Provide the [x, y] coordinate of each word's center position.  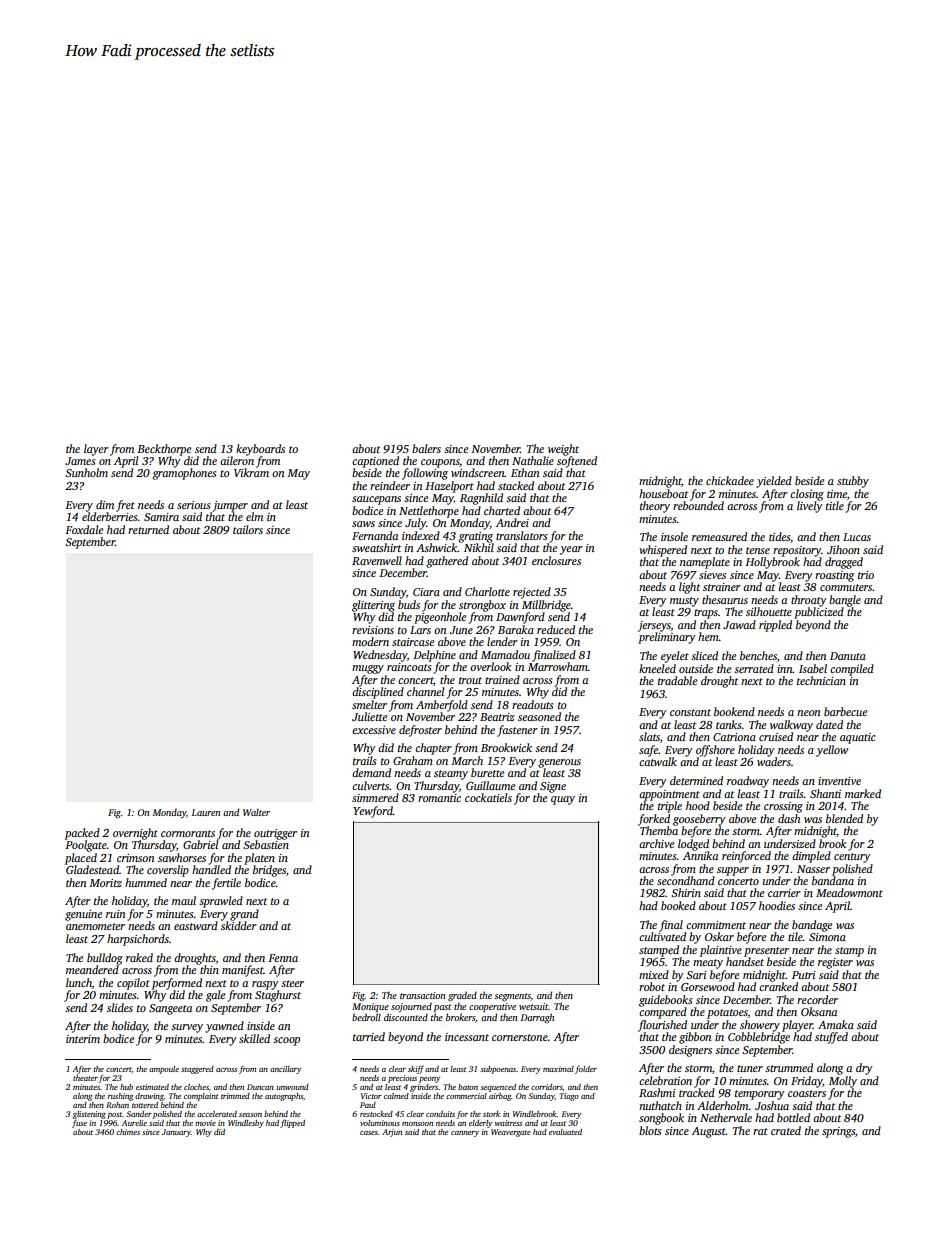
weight [563, 450]
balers [426, 448]
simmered [375, 797]
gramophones [184, 474]
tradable [677, 680]
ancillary [285, 1070]
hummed [146, 882]
